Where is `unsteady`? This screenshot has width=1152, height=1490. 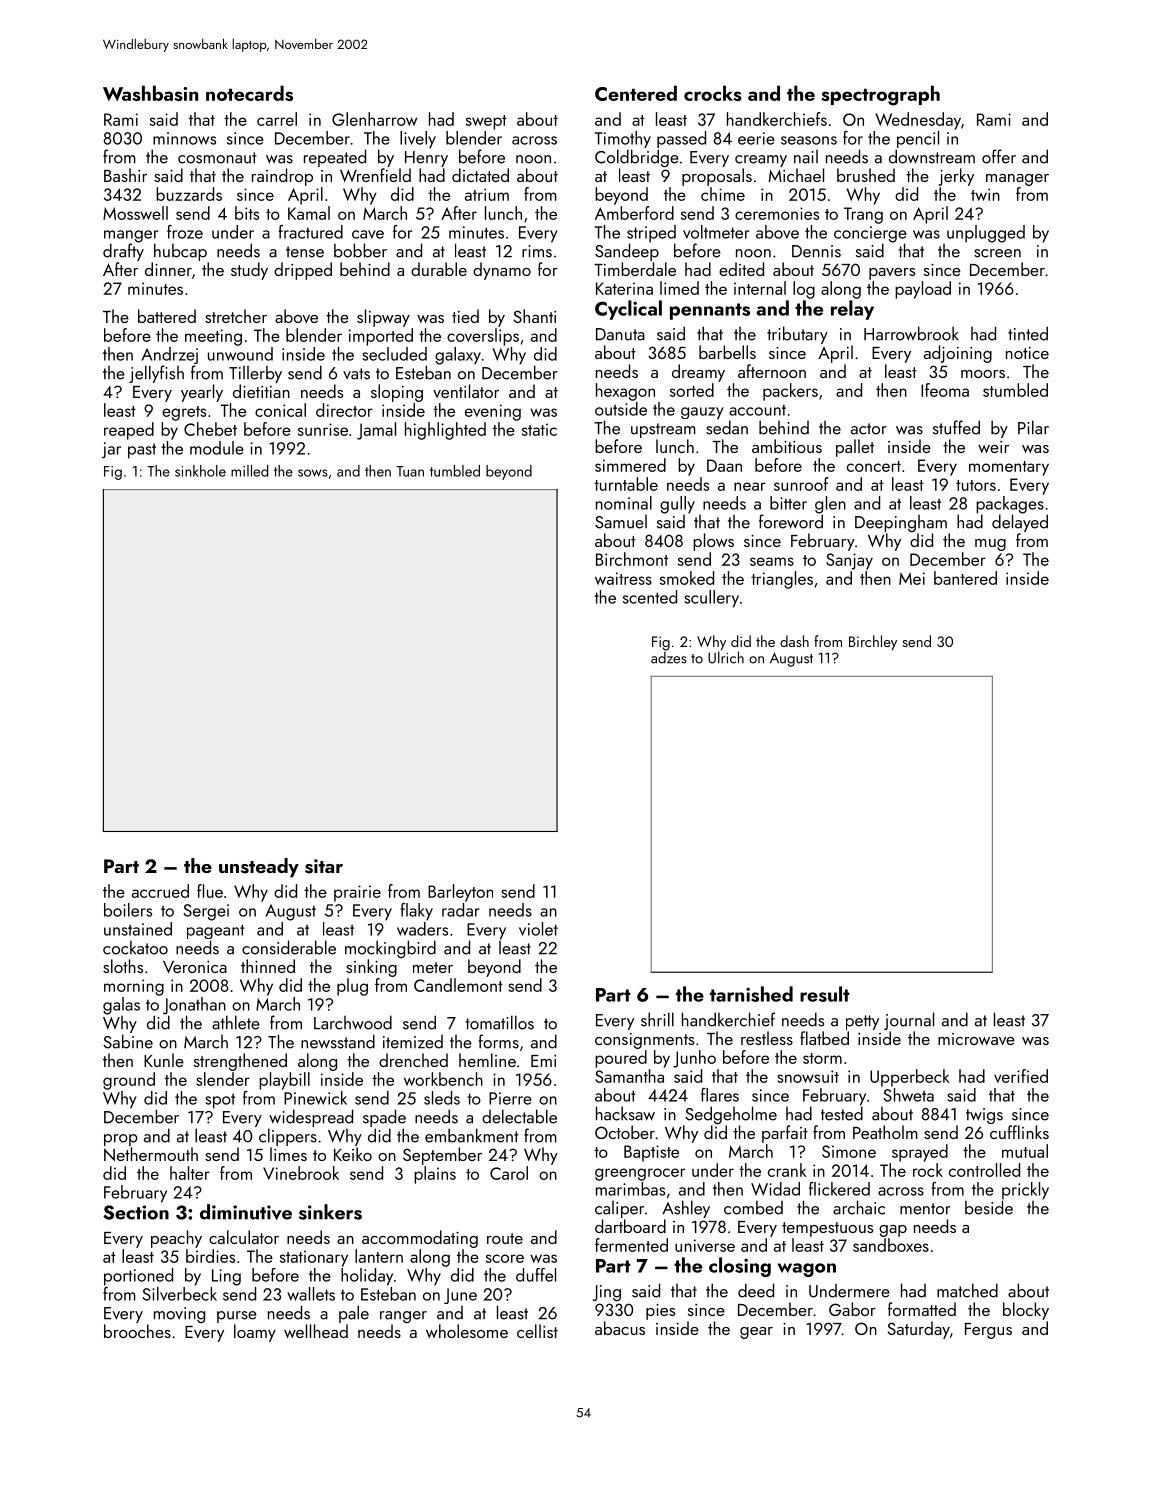 unsteady is located at coordinates (259, 868).
